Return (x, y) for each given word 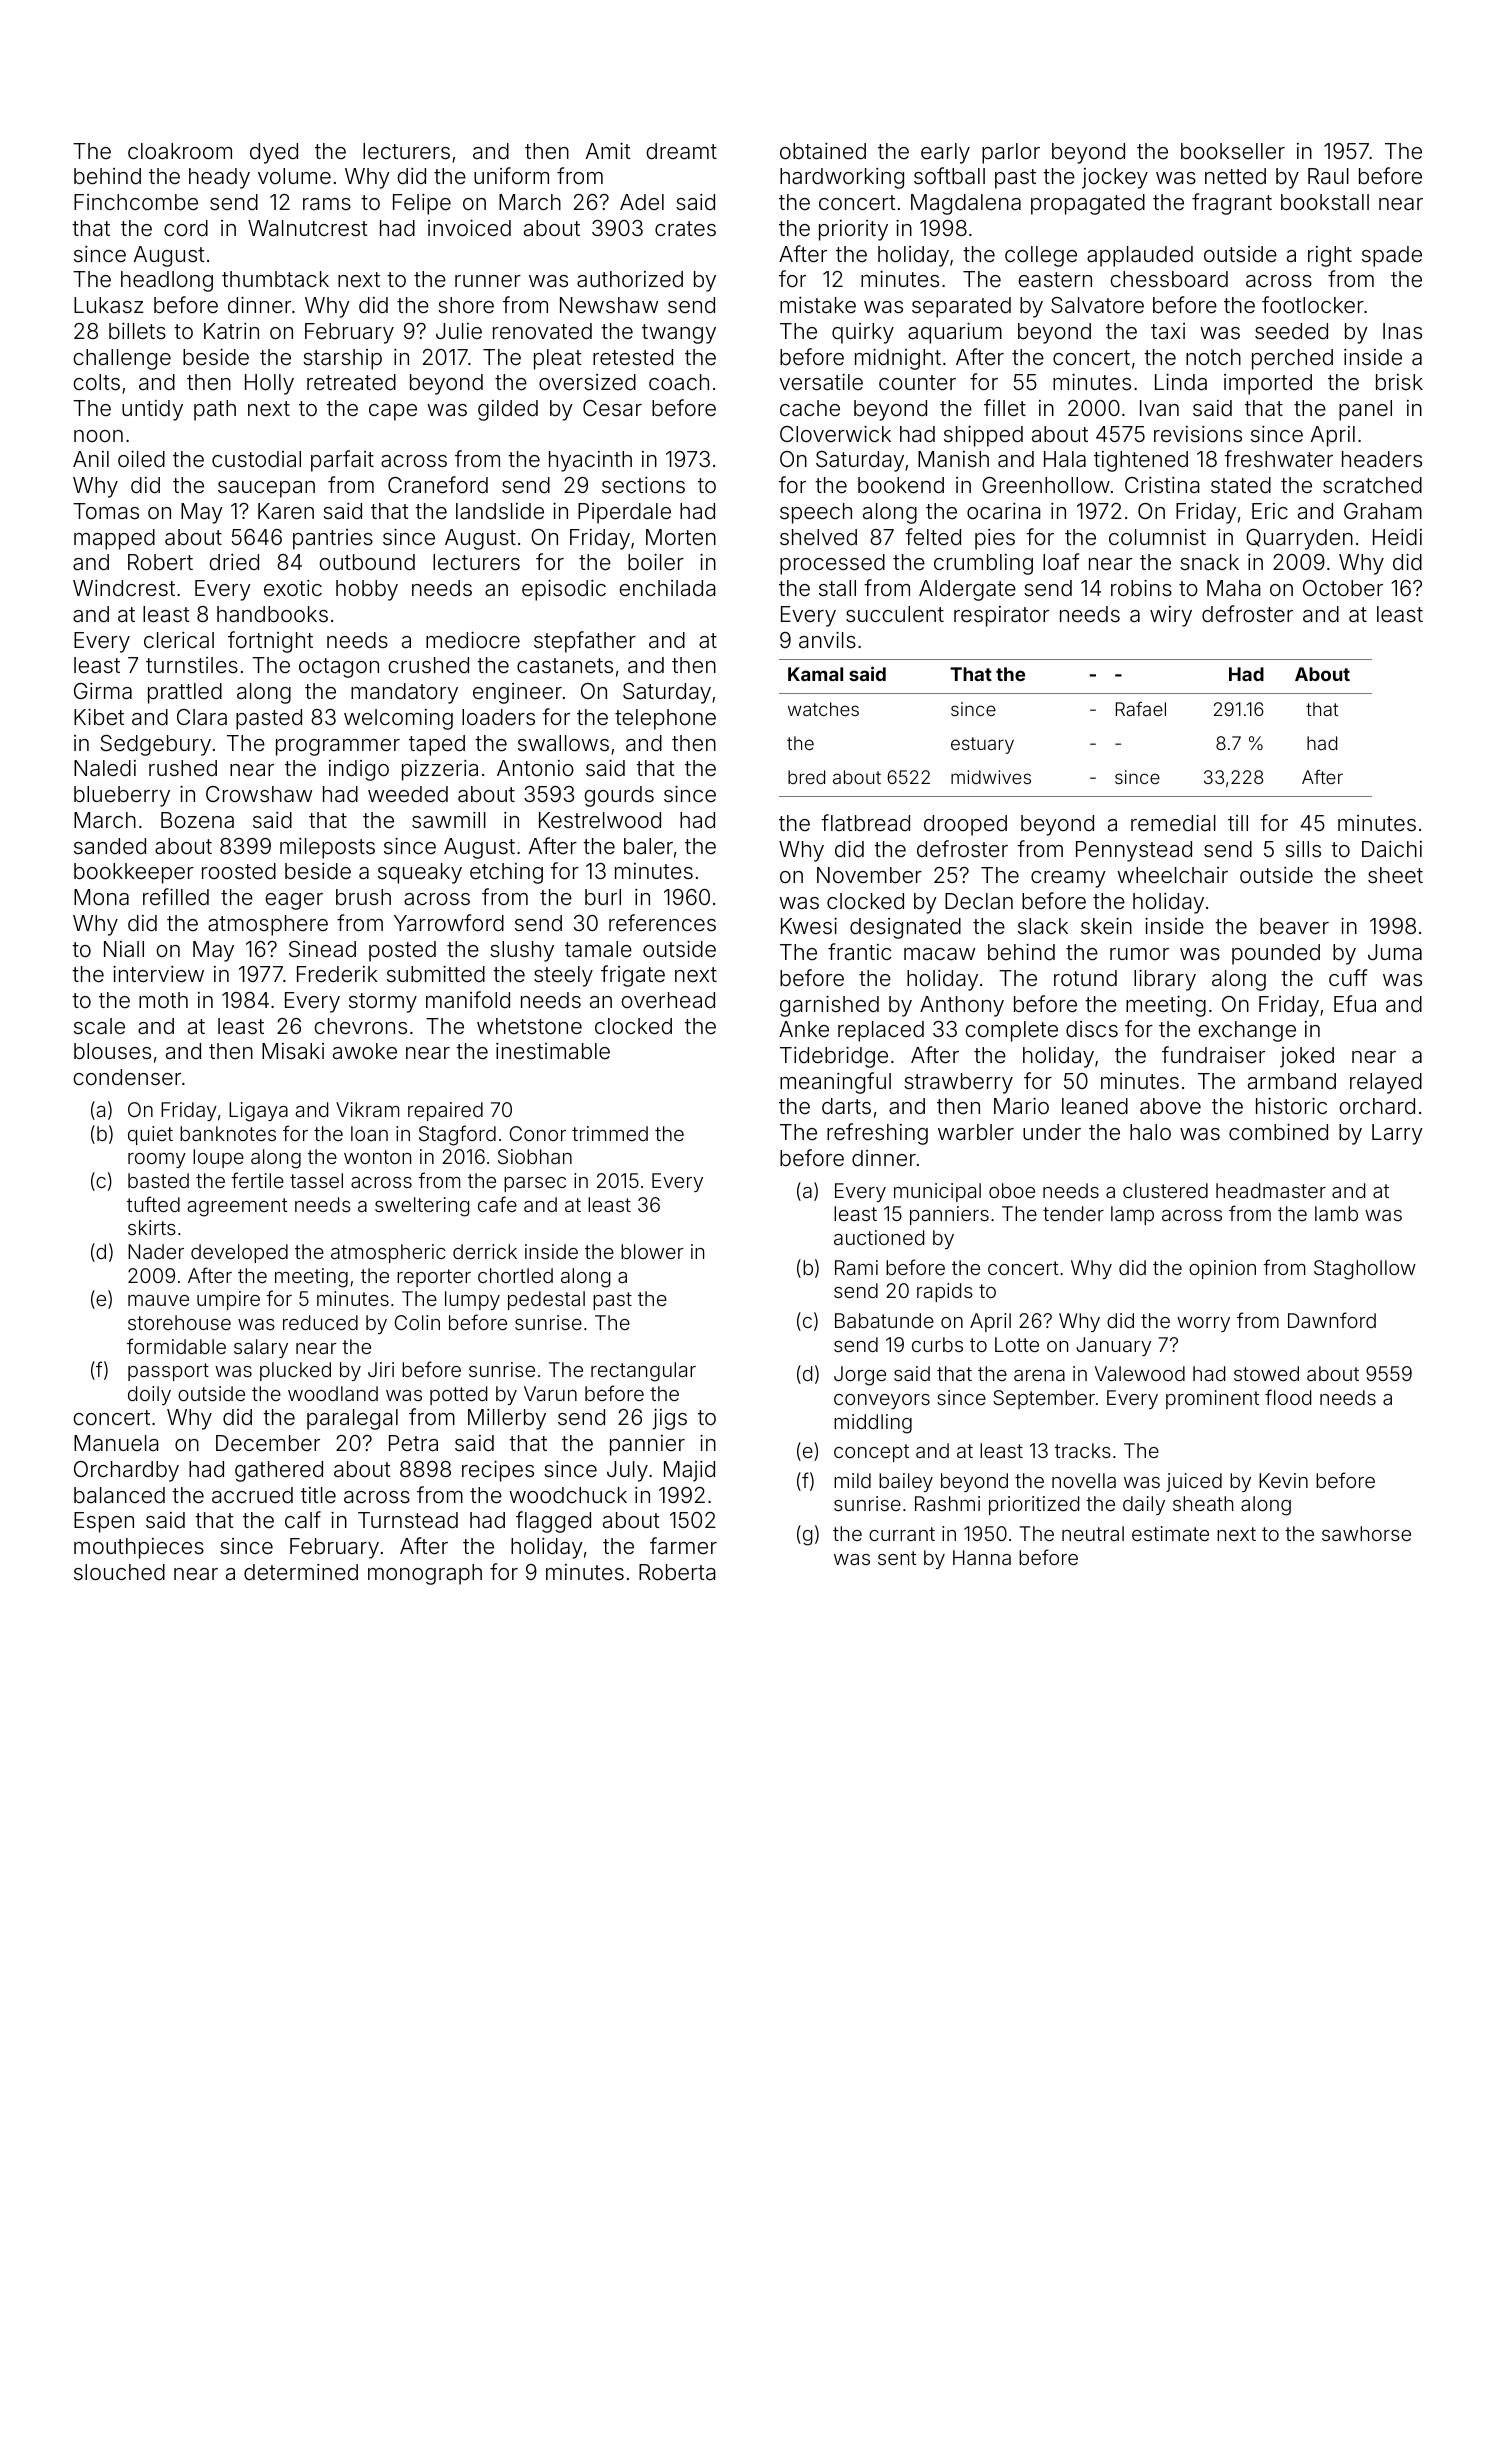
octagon (339, 668)
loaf (1061, 562)
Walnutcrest (308, 228)
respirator (1001, 616)
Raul (1328, 176)
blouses (112, 1051)
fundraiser (1213, 1055)
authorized (630, 279)
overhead (668, 1000)
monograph (425, 1574)
